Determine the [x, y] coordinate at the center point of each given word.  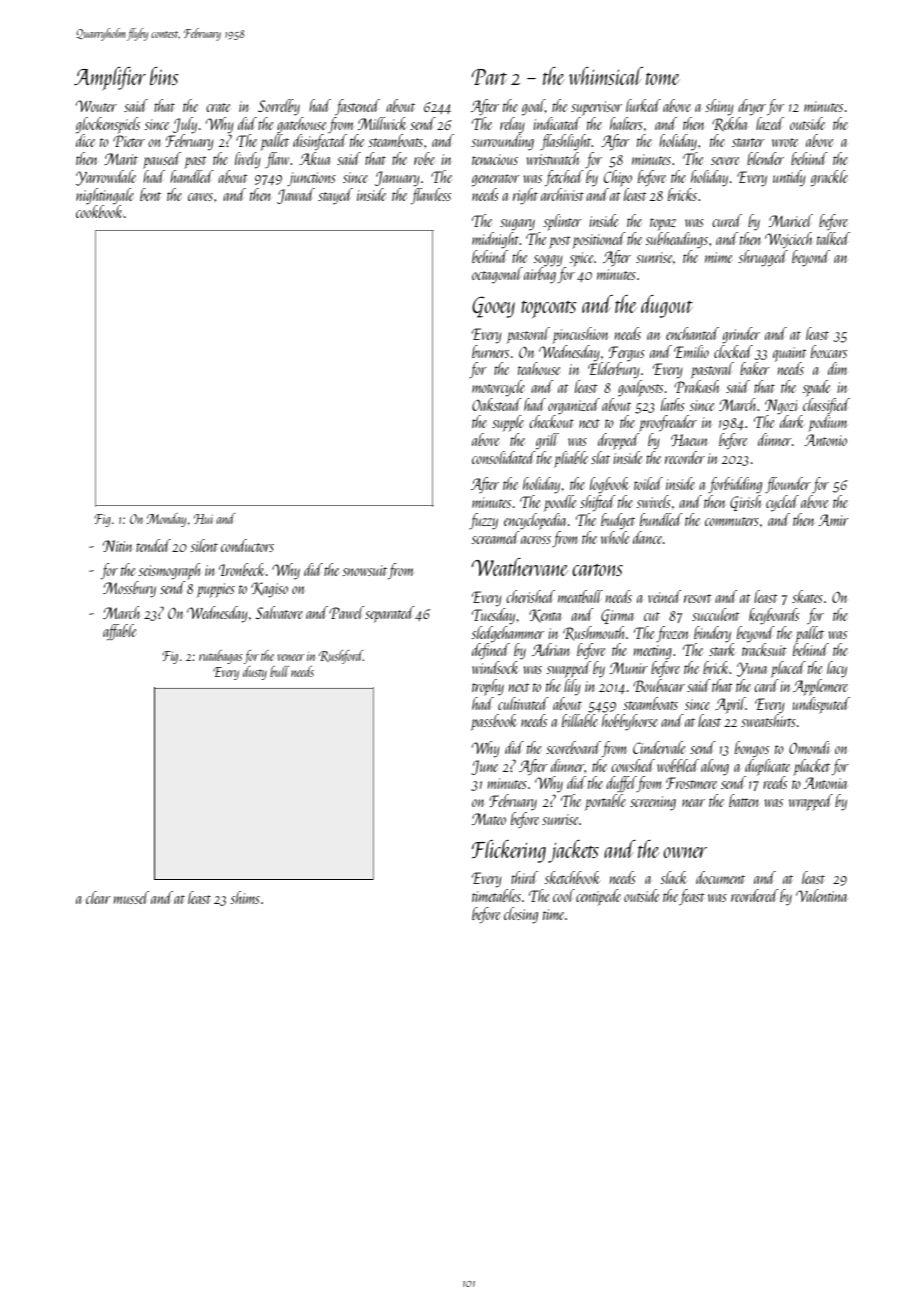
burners [490, 351]
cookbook [99, 211]
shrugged [763, 258]
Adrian [550, 649]
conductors [247, 545]
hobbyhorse [630, 722]
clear [98, 897]
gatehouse [301, 125]
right [525, 196]
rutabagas [221, 657]
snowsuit [364, 570]
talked [833, 238]
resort [698, 598]
